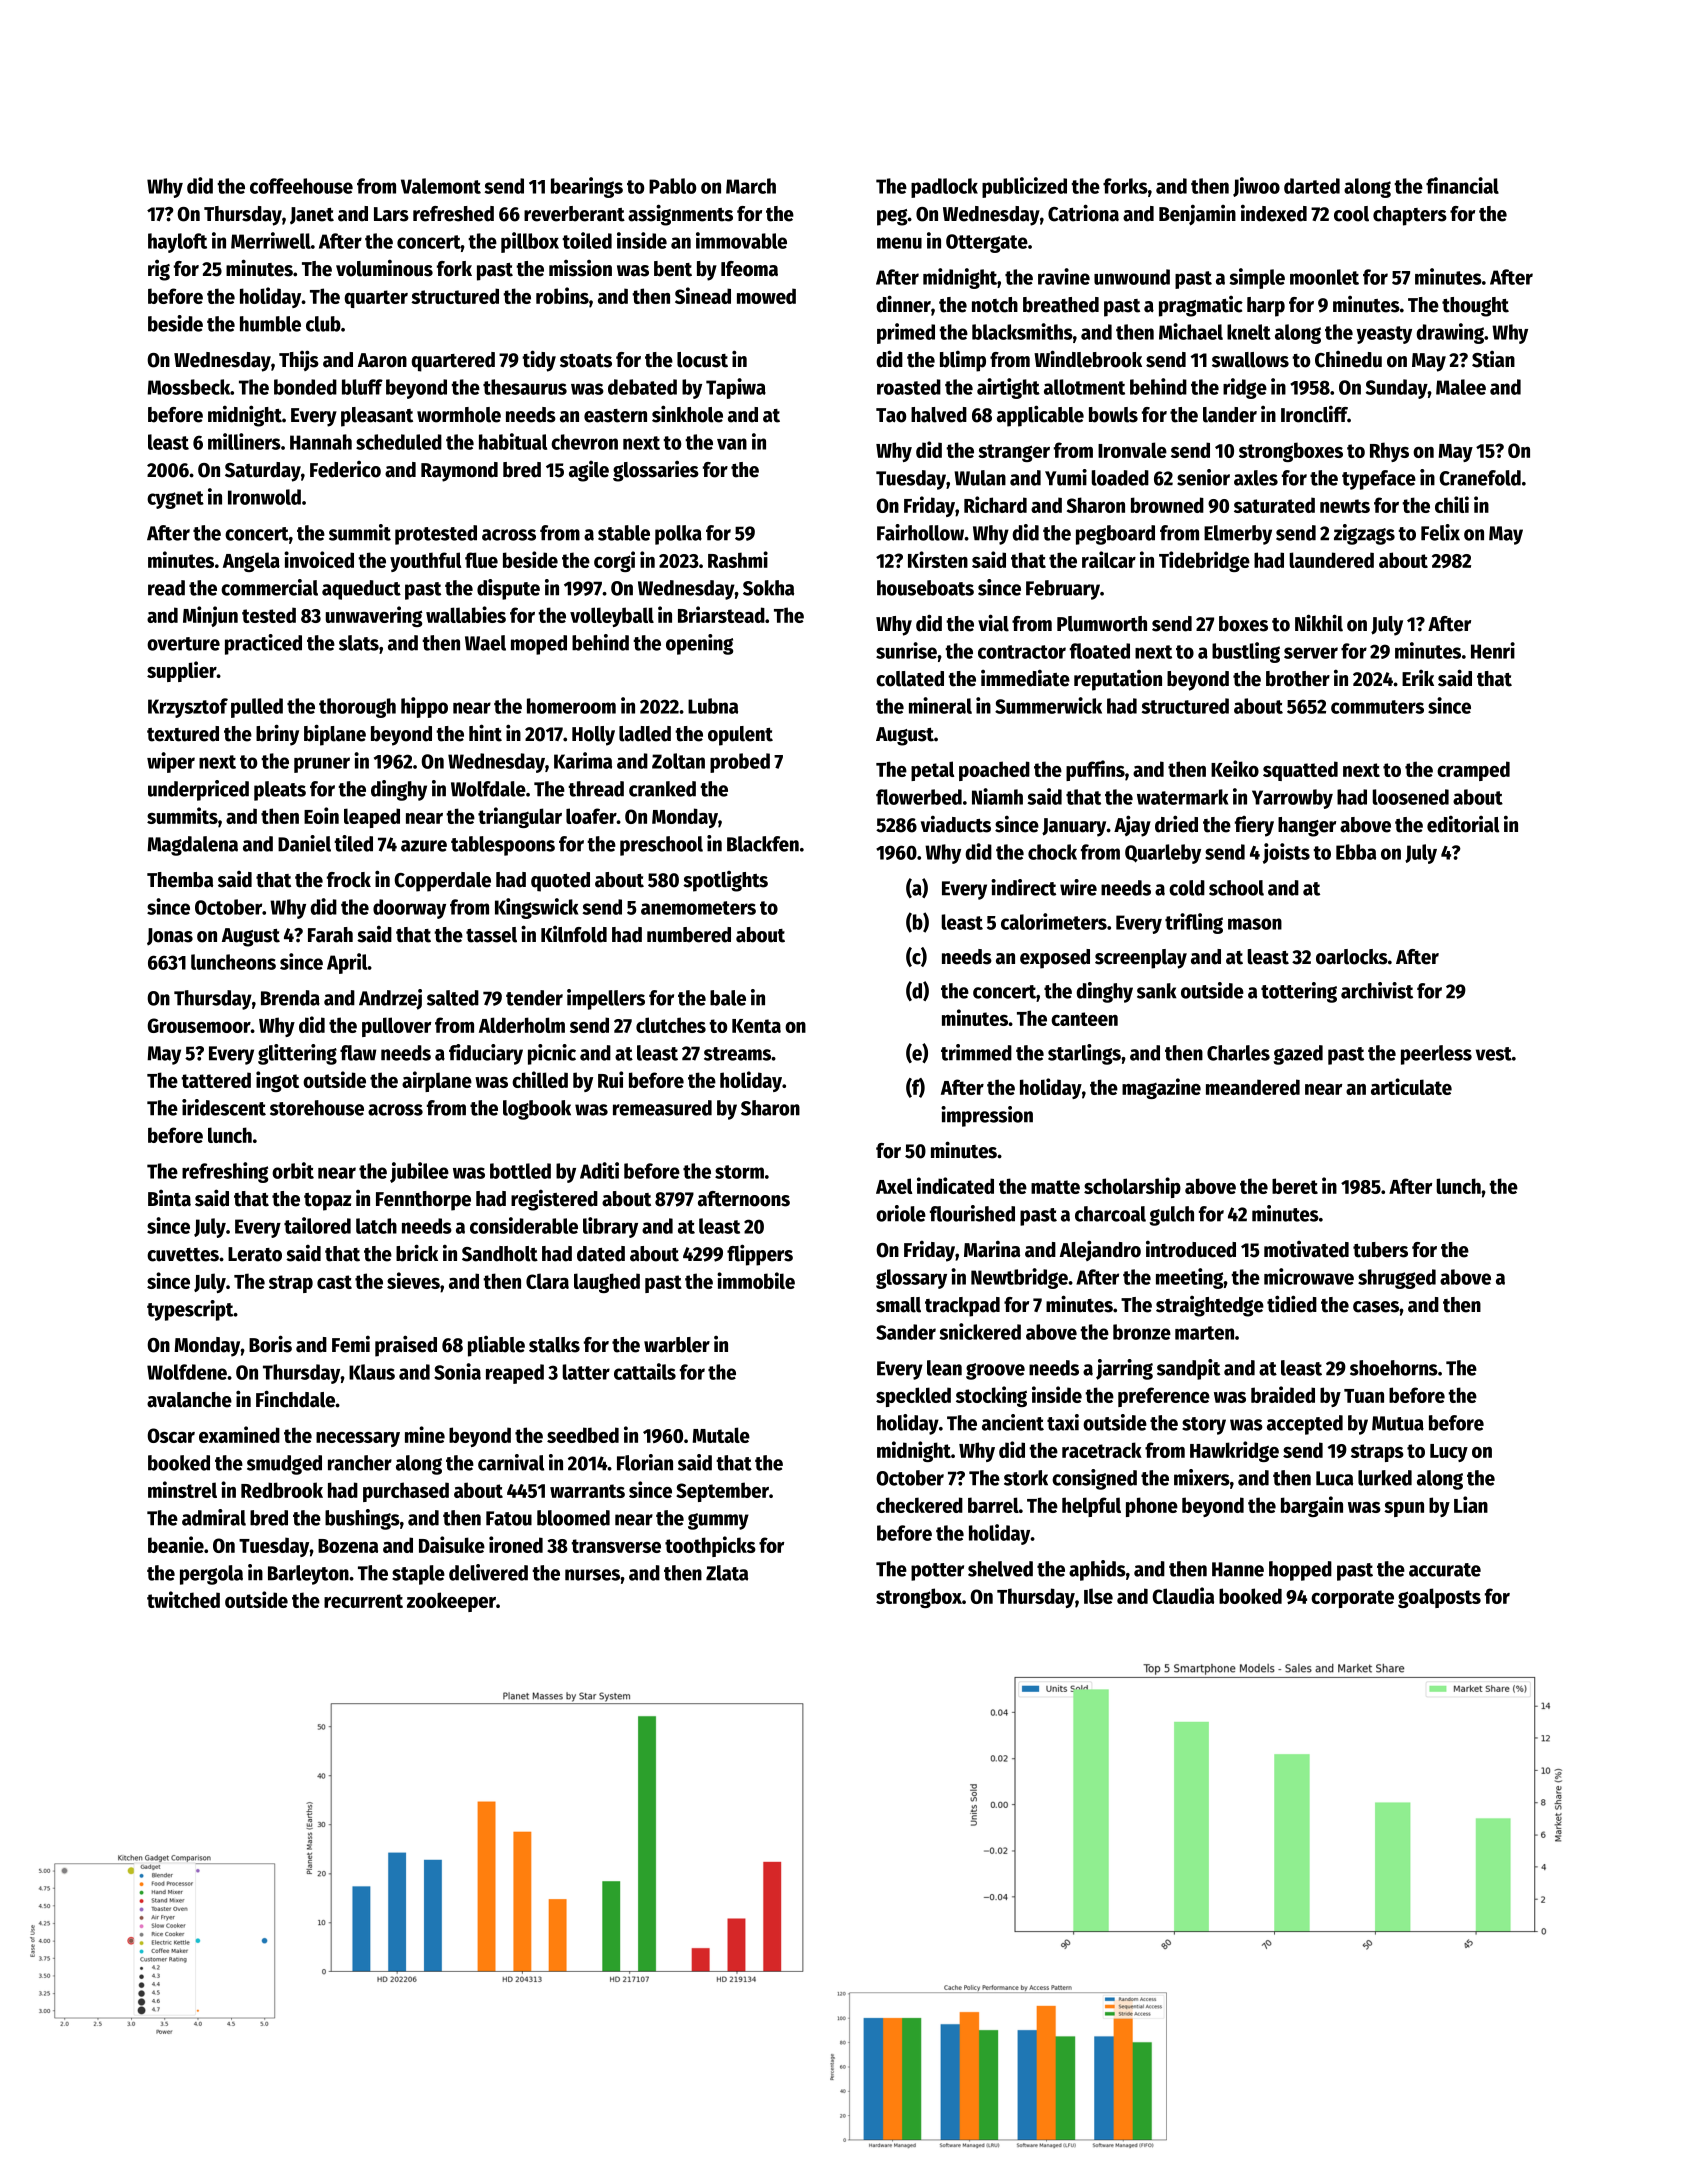 The width and height of the screenshot is (1683, 2178). Describe the element at coordinates (937, 1572) in the screenshot. I see `potter` at that location.
